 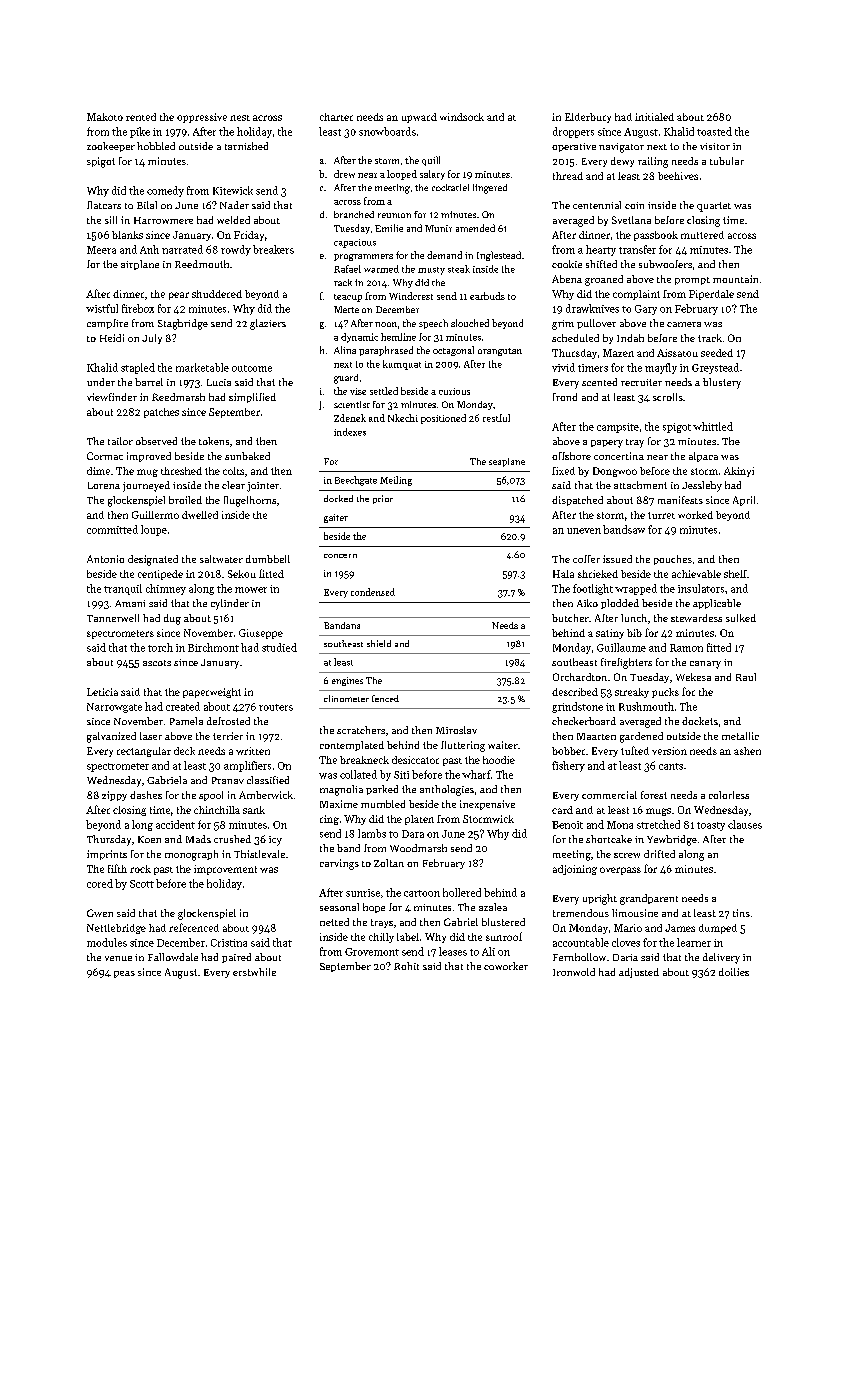 What do you see at coordinates (173, 957) in the page?
I see `Fallowdale` at bounding box center [173, 957].
